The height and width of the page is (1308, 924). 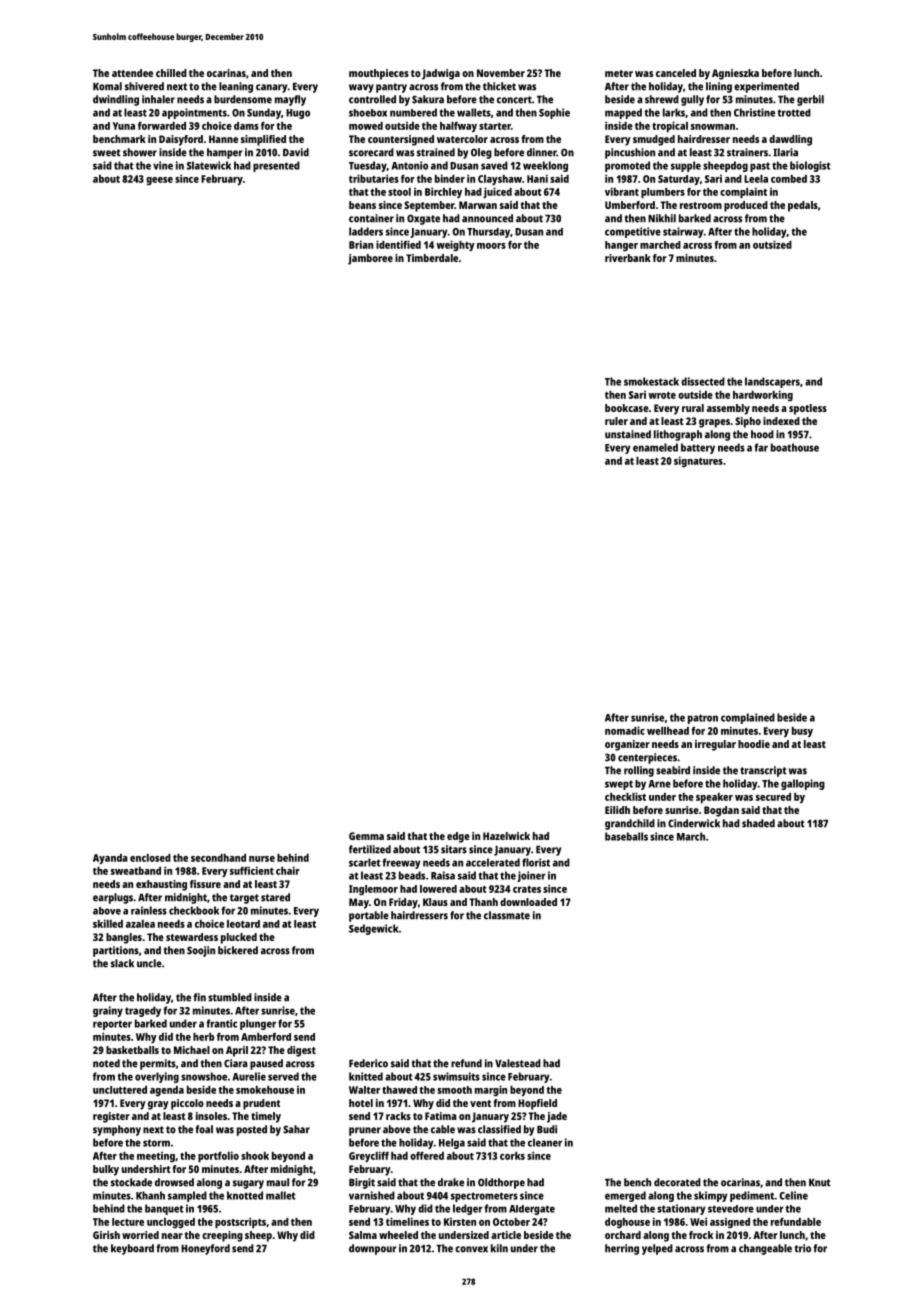 What do you see at coordinates (370, 259) in the page?
I see `jamboree` at bounding box center [370, 259].
